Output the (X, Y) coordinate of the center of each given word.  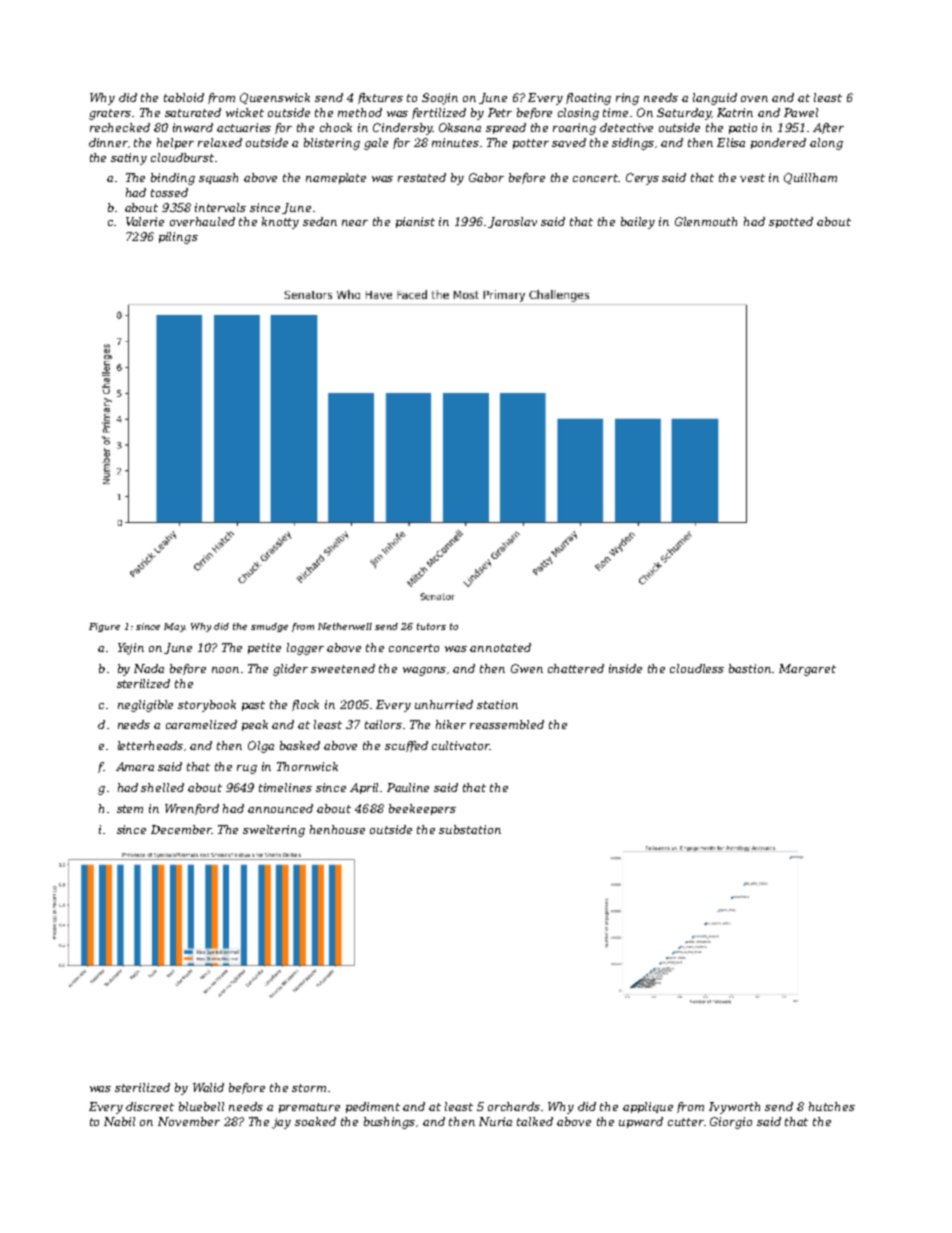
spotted (791, 222)
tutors (431, 626)
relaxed (220, 142)
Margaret (807, 670)
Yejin (131, 649)
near (355, 223)
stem (130, 809)
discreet (150, 1106)
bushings (389, 1123)
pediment (373, 1107)
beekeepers (422, 809)
